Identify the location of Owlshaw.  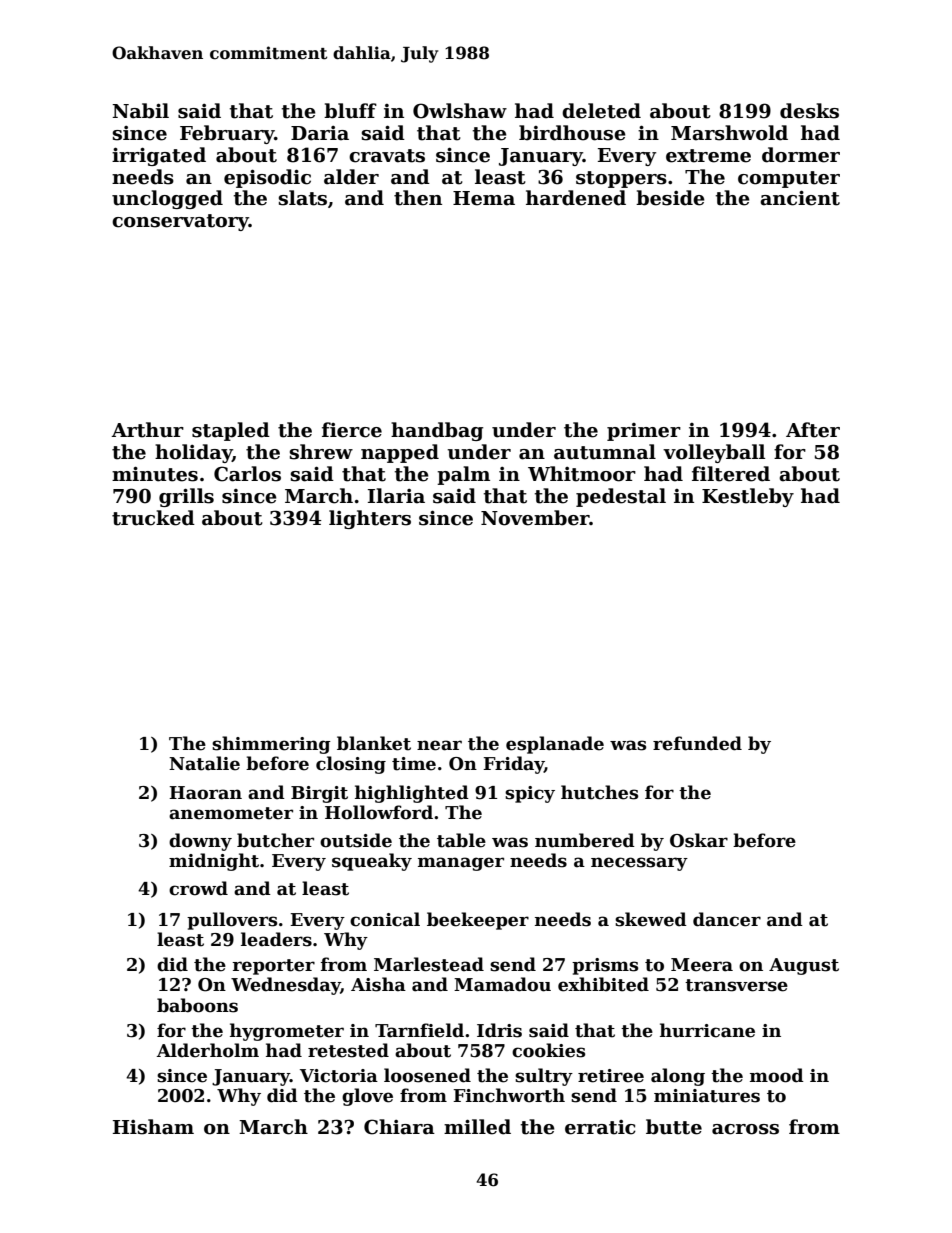
(460, 111).
